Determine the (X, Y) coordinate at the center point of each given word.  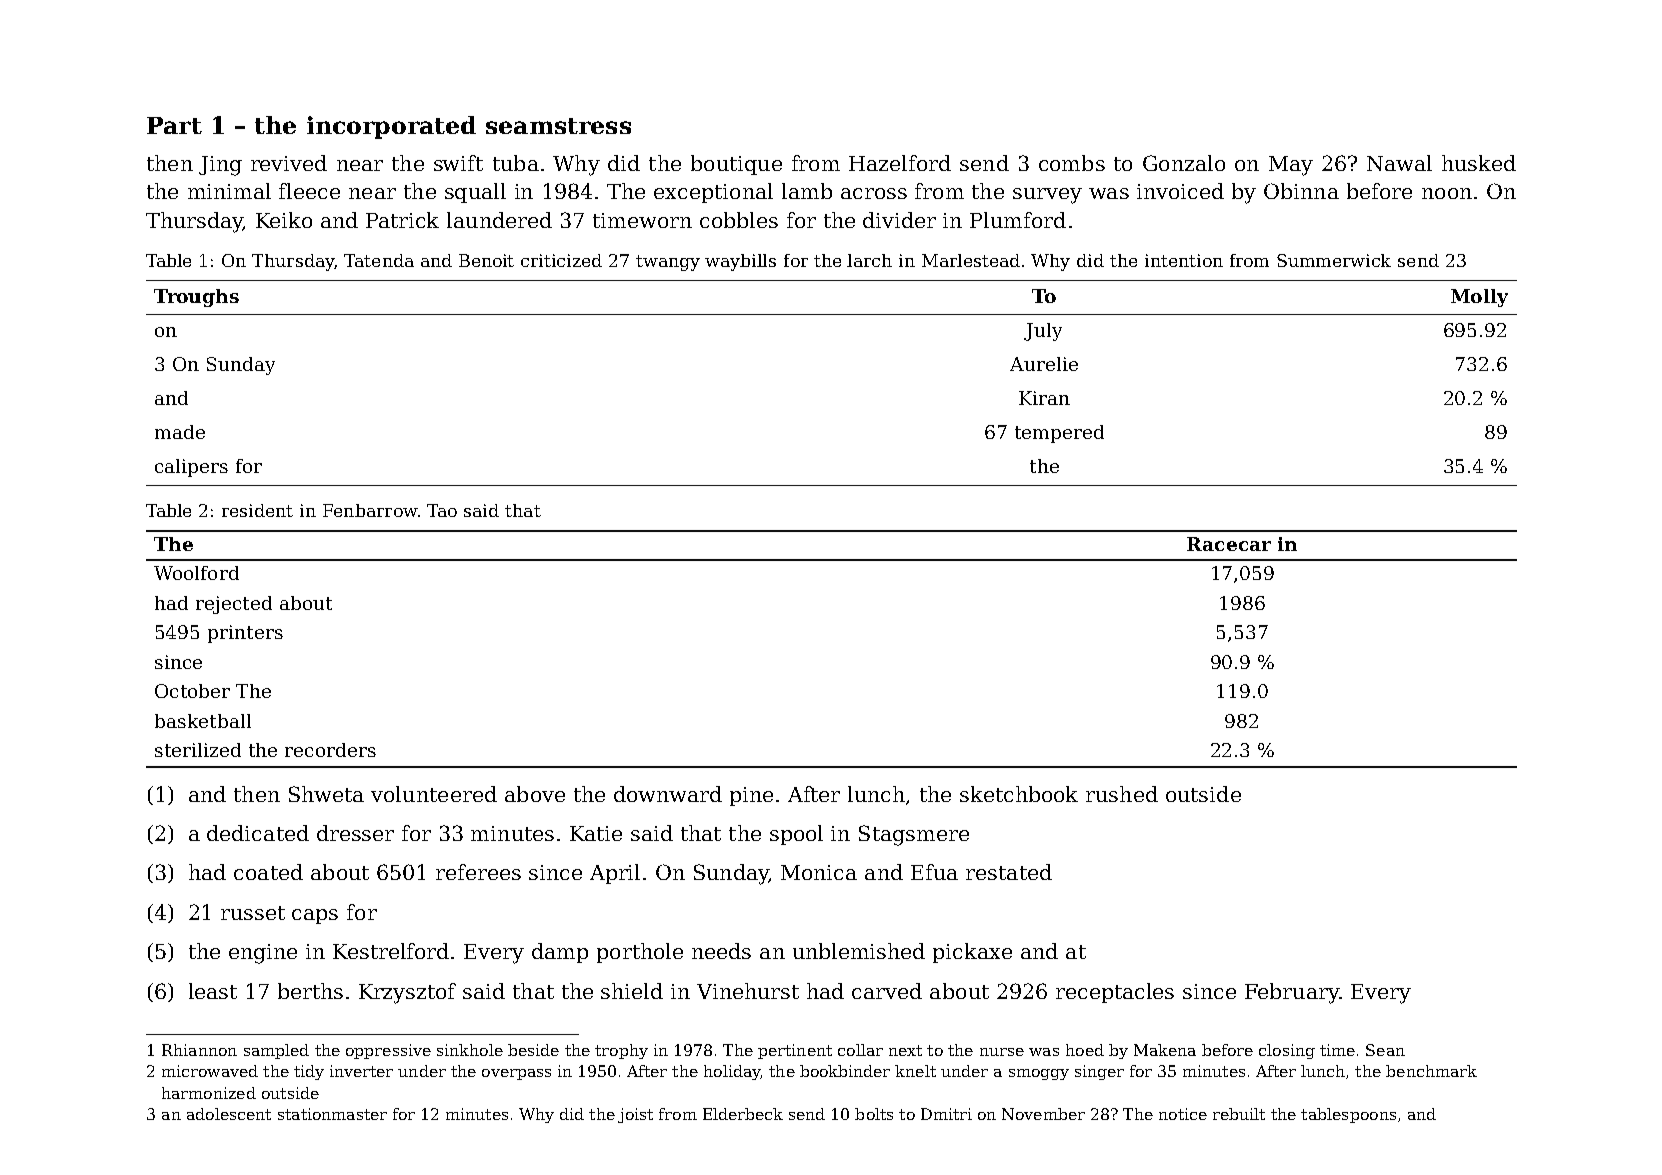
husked (1479, 163)
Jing (220, 166)
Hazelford (900, 163)
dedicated (258, 833)
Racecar (1229, 544)
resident (257, 510)
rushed (1122, 794)
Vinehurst (748, 991)
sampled (276, 1051)
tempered (1059, 434)
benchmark (1431, 1071)
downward (668, 794)
